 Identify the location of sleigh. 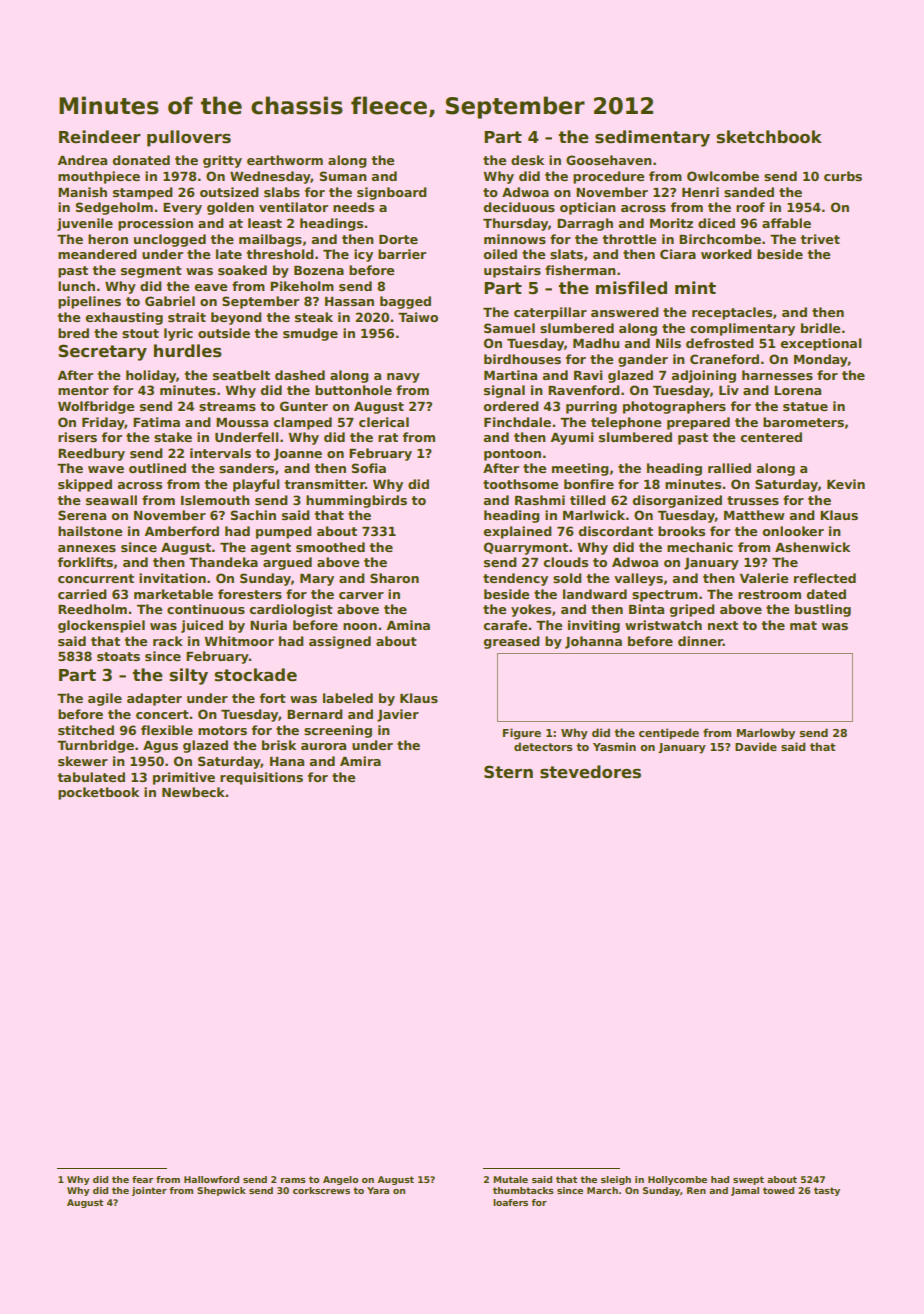
(616, 1180).
